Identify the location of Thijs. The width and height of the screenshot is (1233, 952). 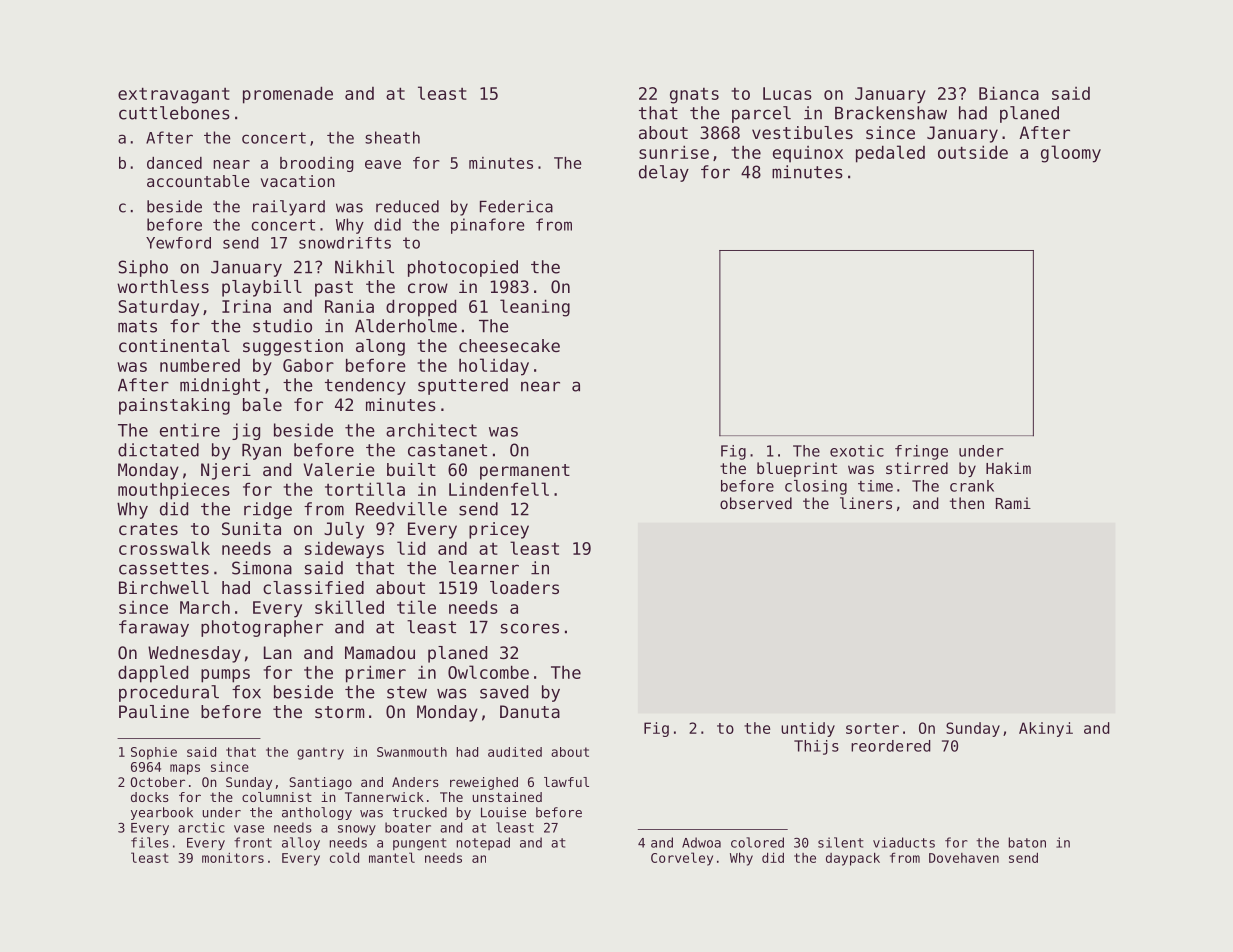
(816, 747).
